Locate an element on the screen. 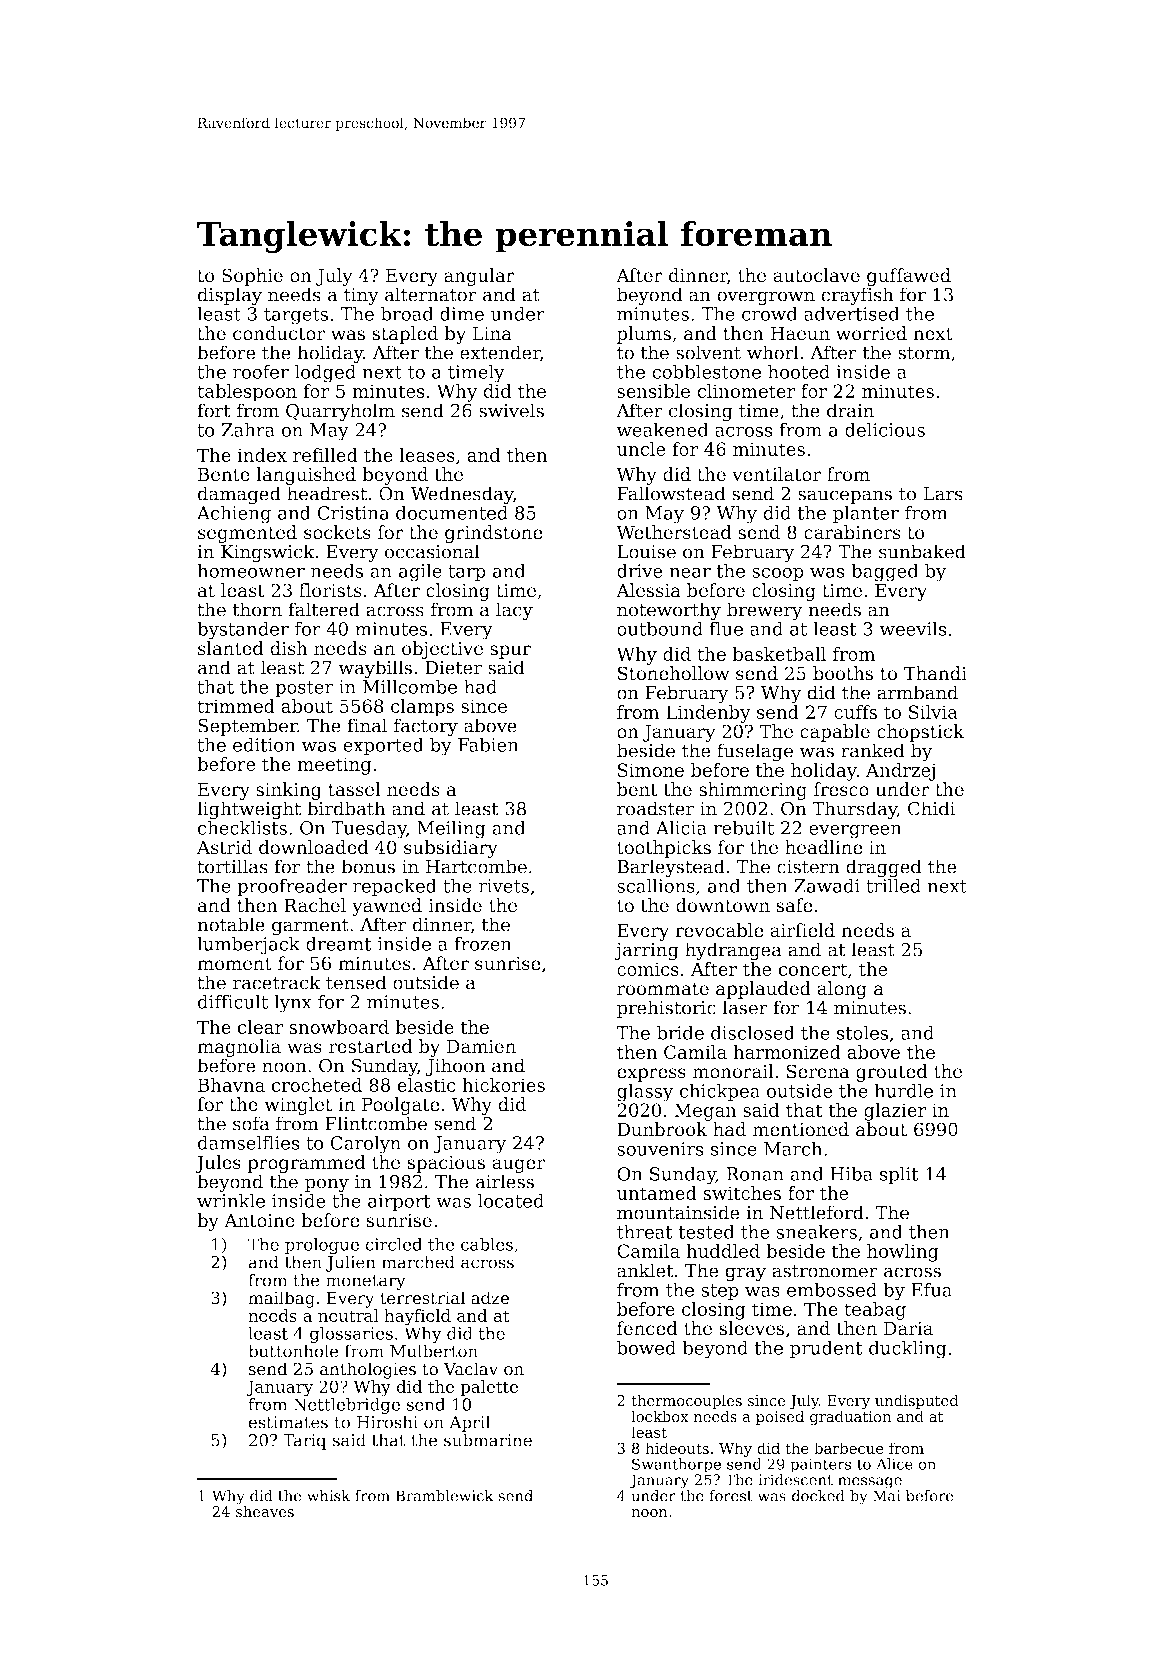  Lars is located at coordinates (943, 494).
